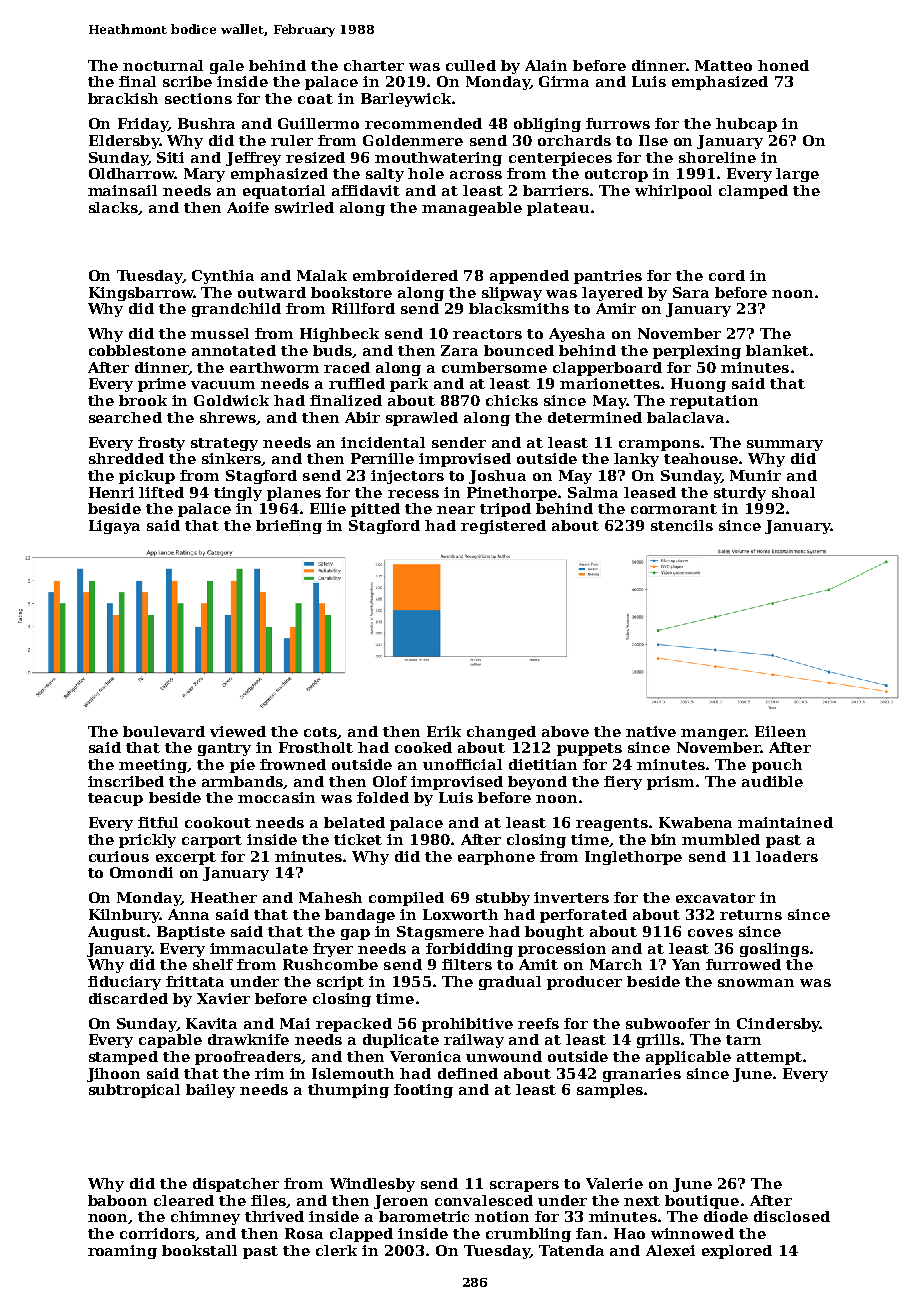 The width and height of the screenshot is (924, 1308). Describe the element at coordinates (783, 65) in the screenshot. I see `honed` at that location.
